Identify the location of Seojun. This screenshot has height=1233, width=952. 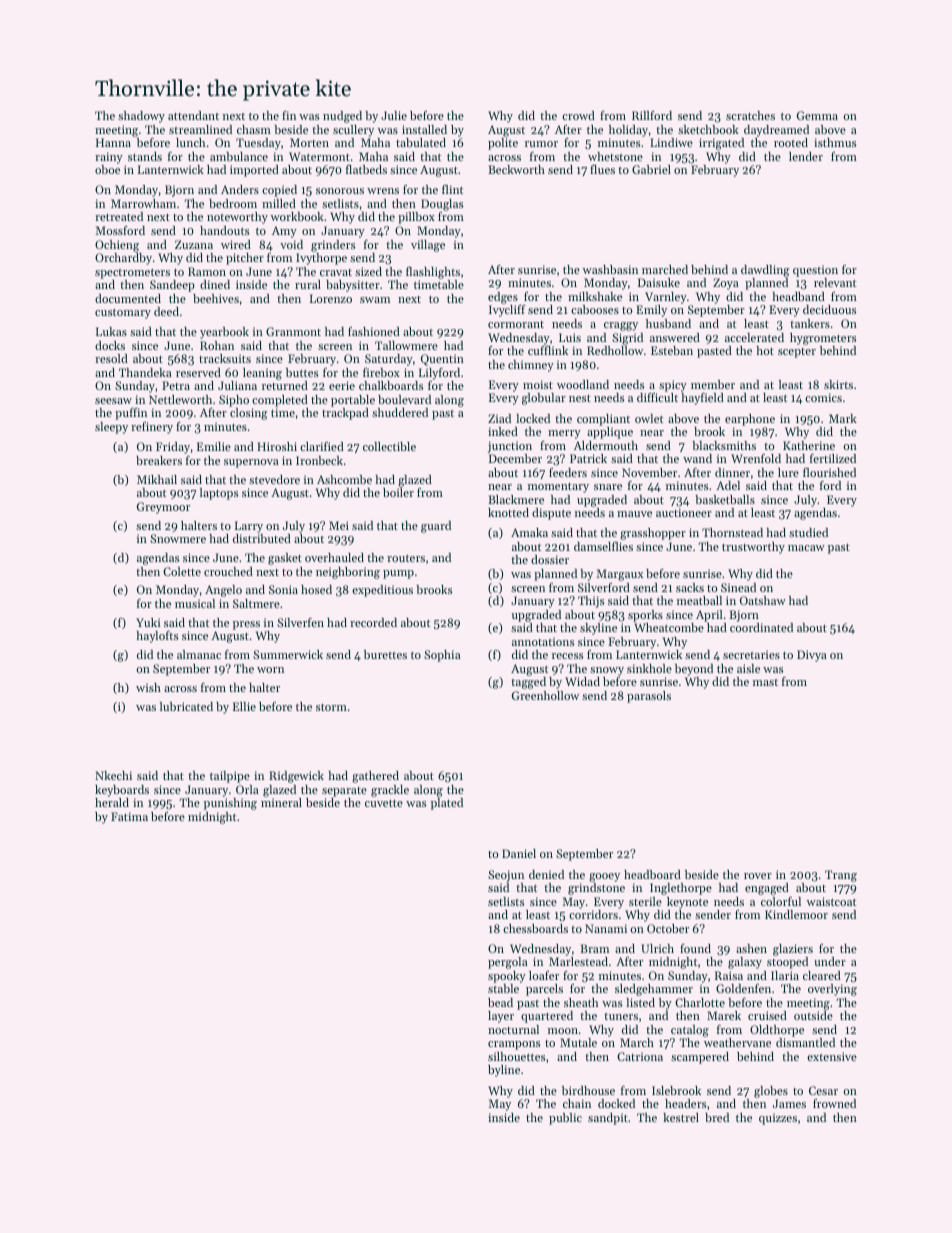
(506, 876).
